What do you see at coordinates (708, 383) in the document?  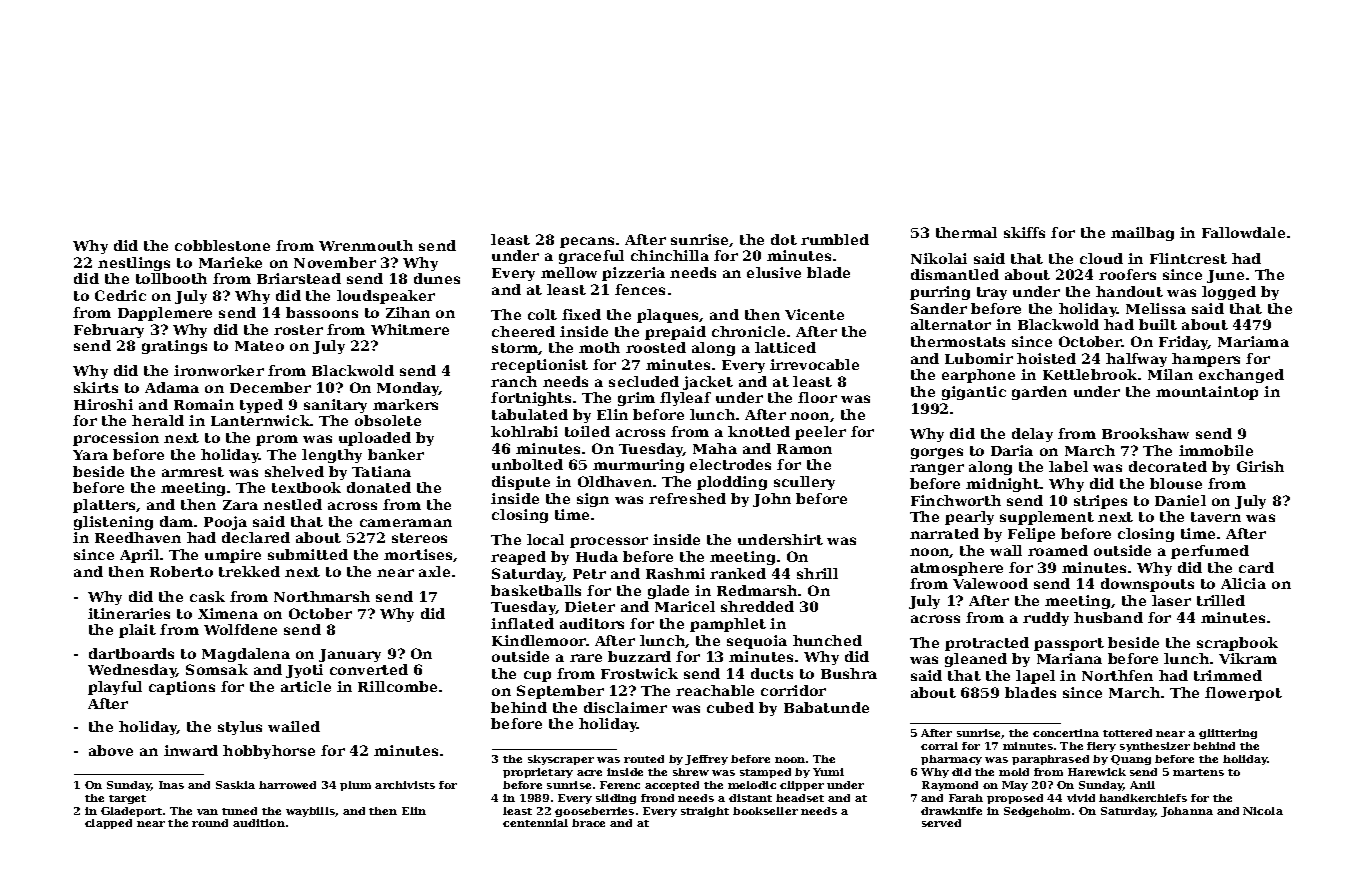 I see `jacket` at bounding box center [708, 383].
